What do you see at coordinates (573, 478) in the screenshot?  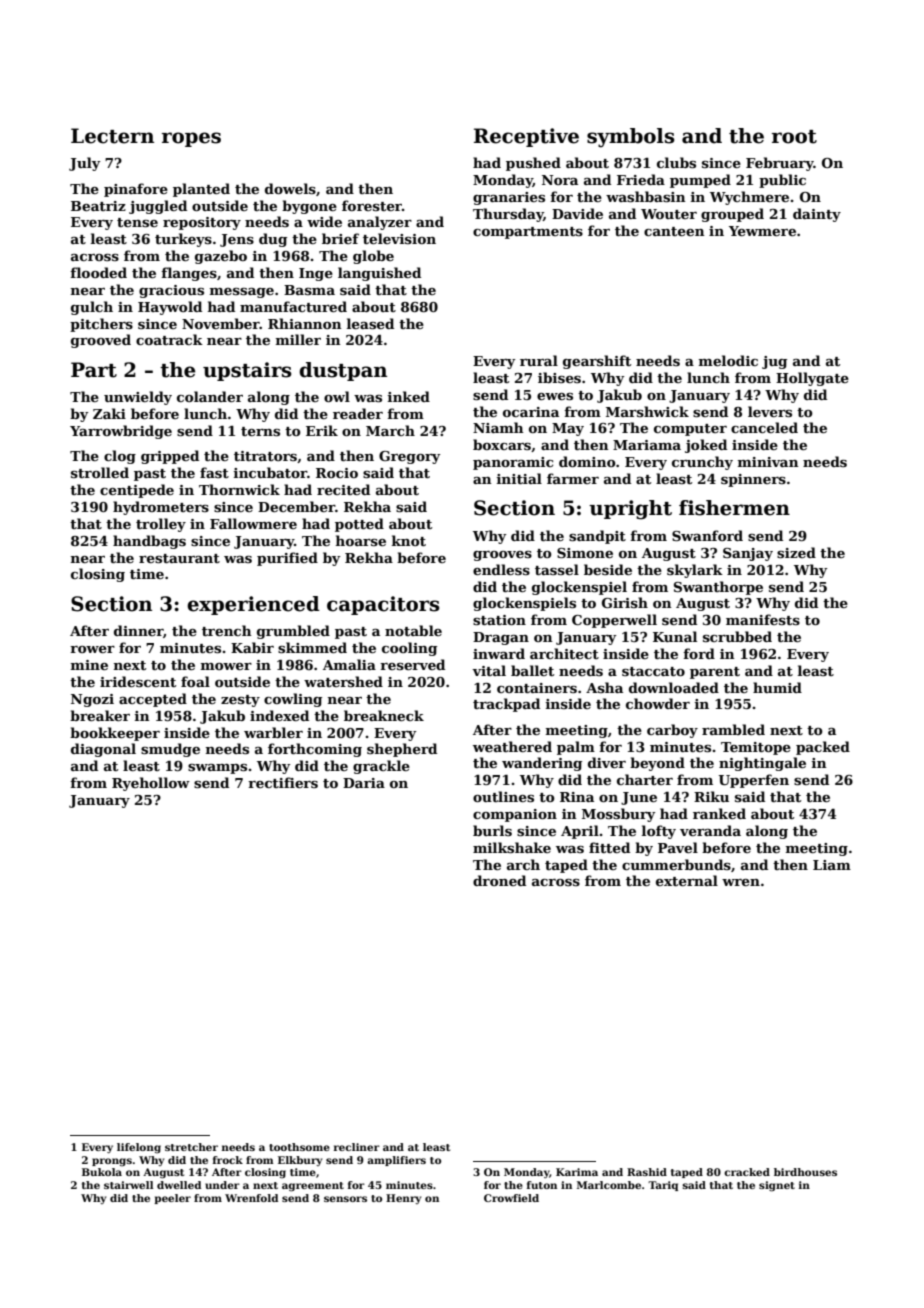 I see `farmer` at bounding box center [573, 478].
